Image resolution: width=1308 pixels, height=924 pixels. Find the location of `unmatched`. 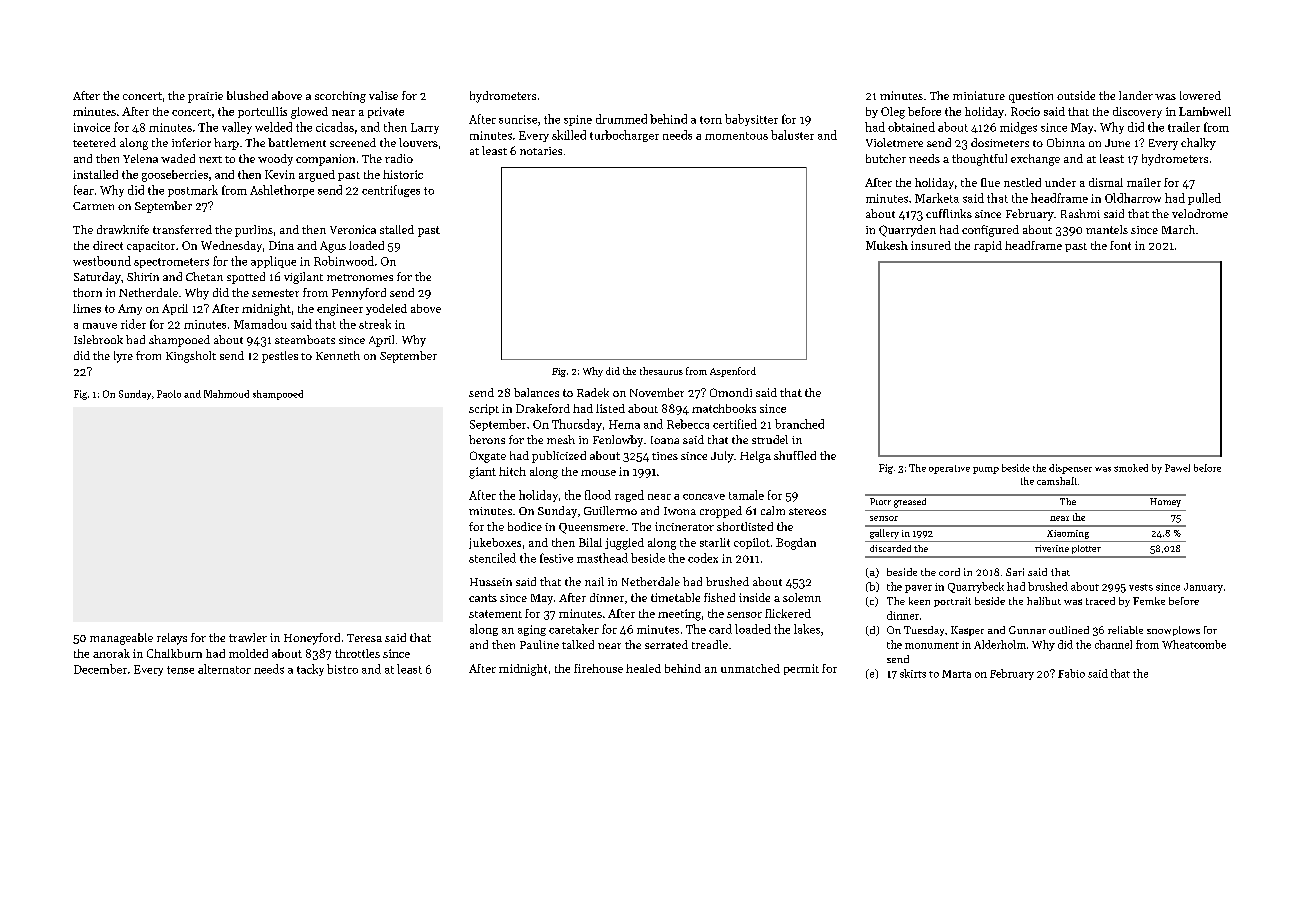

unmatched is located at coordinates (750, 668).
